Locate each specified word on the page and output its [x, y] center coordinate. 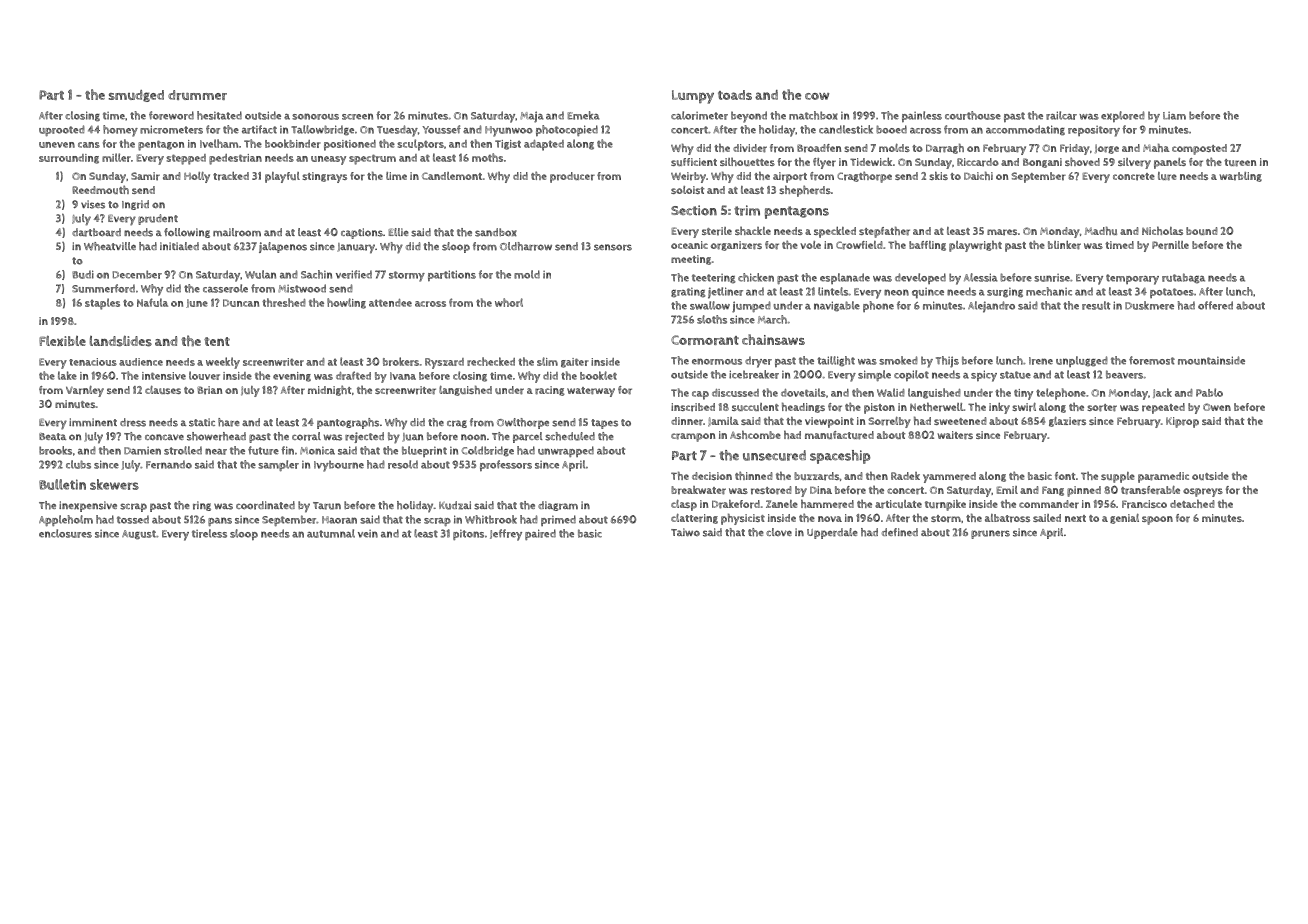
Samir [145, 176]
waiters [955, 435]
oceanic [689, 245]
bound [1202, 231]
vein [368, 534]
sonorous [315, 116]
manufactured [839, 435]
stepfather [884, 232]
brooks [55, 450]
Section [694, 210]
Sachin [316, 274]
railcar [1061, 115]
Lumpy [693, 97]
